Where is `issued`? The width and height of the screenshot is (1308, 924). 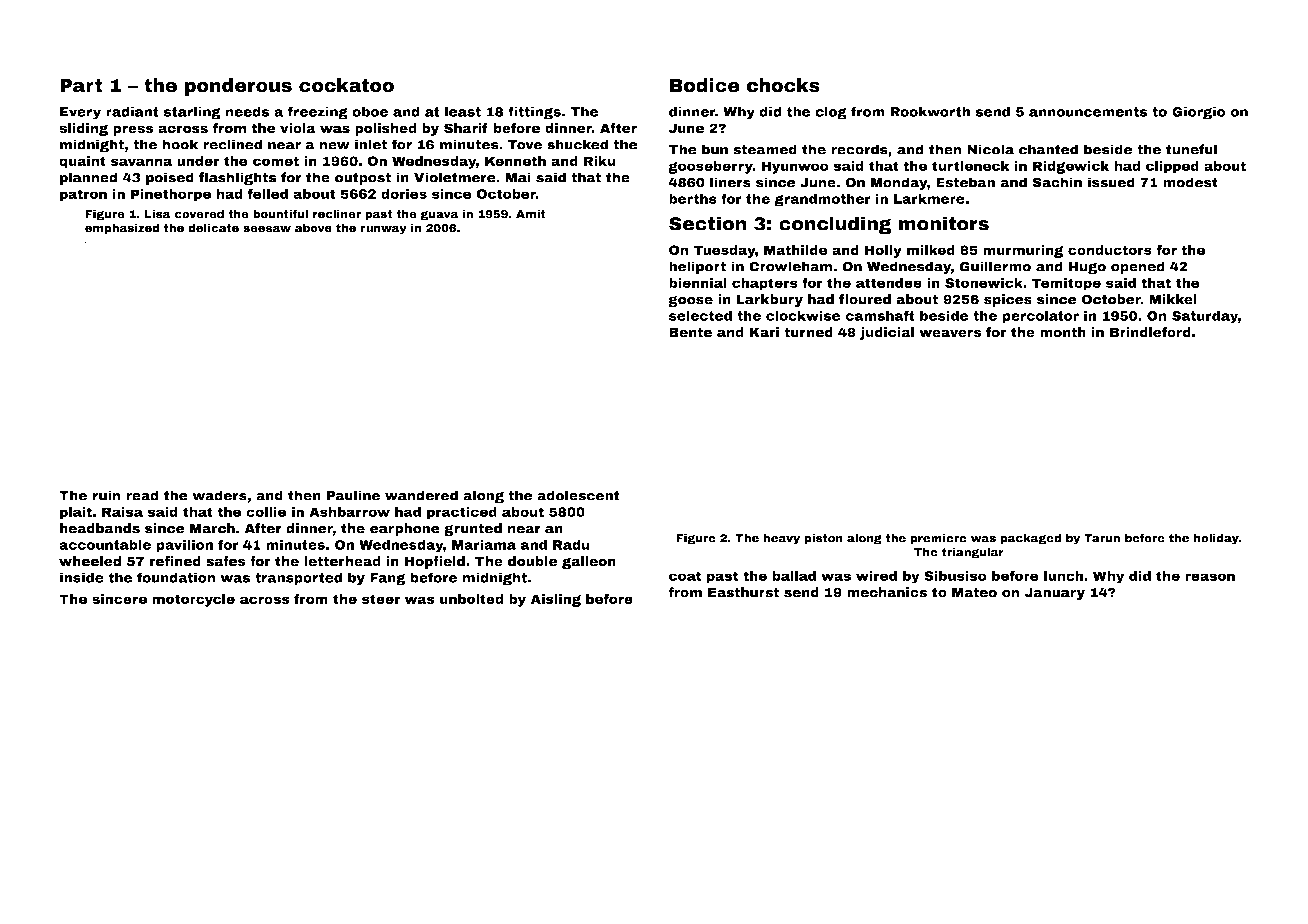 issued is located at coordinates (1111, 182).
